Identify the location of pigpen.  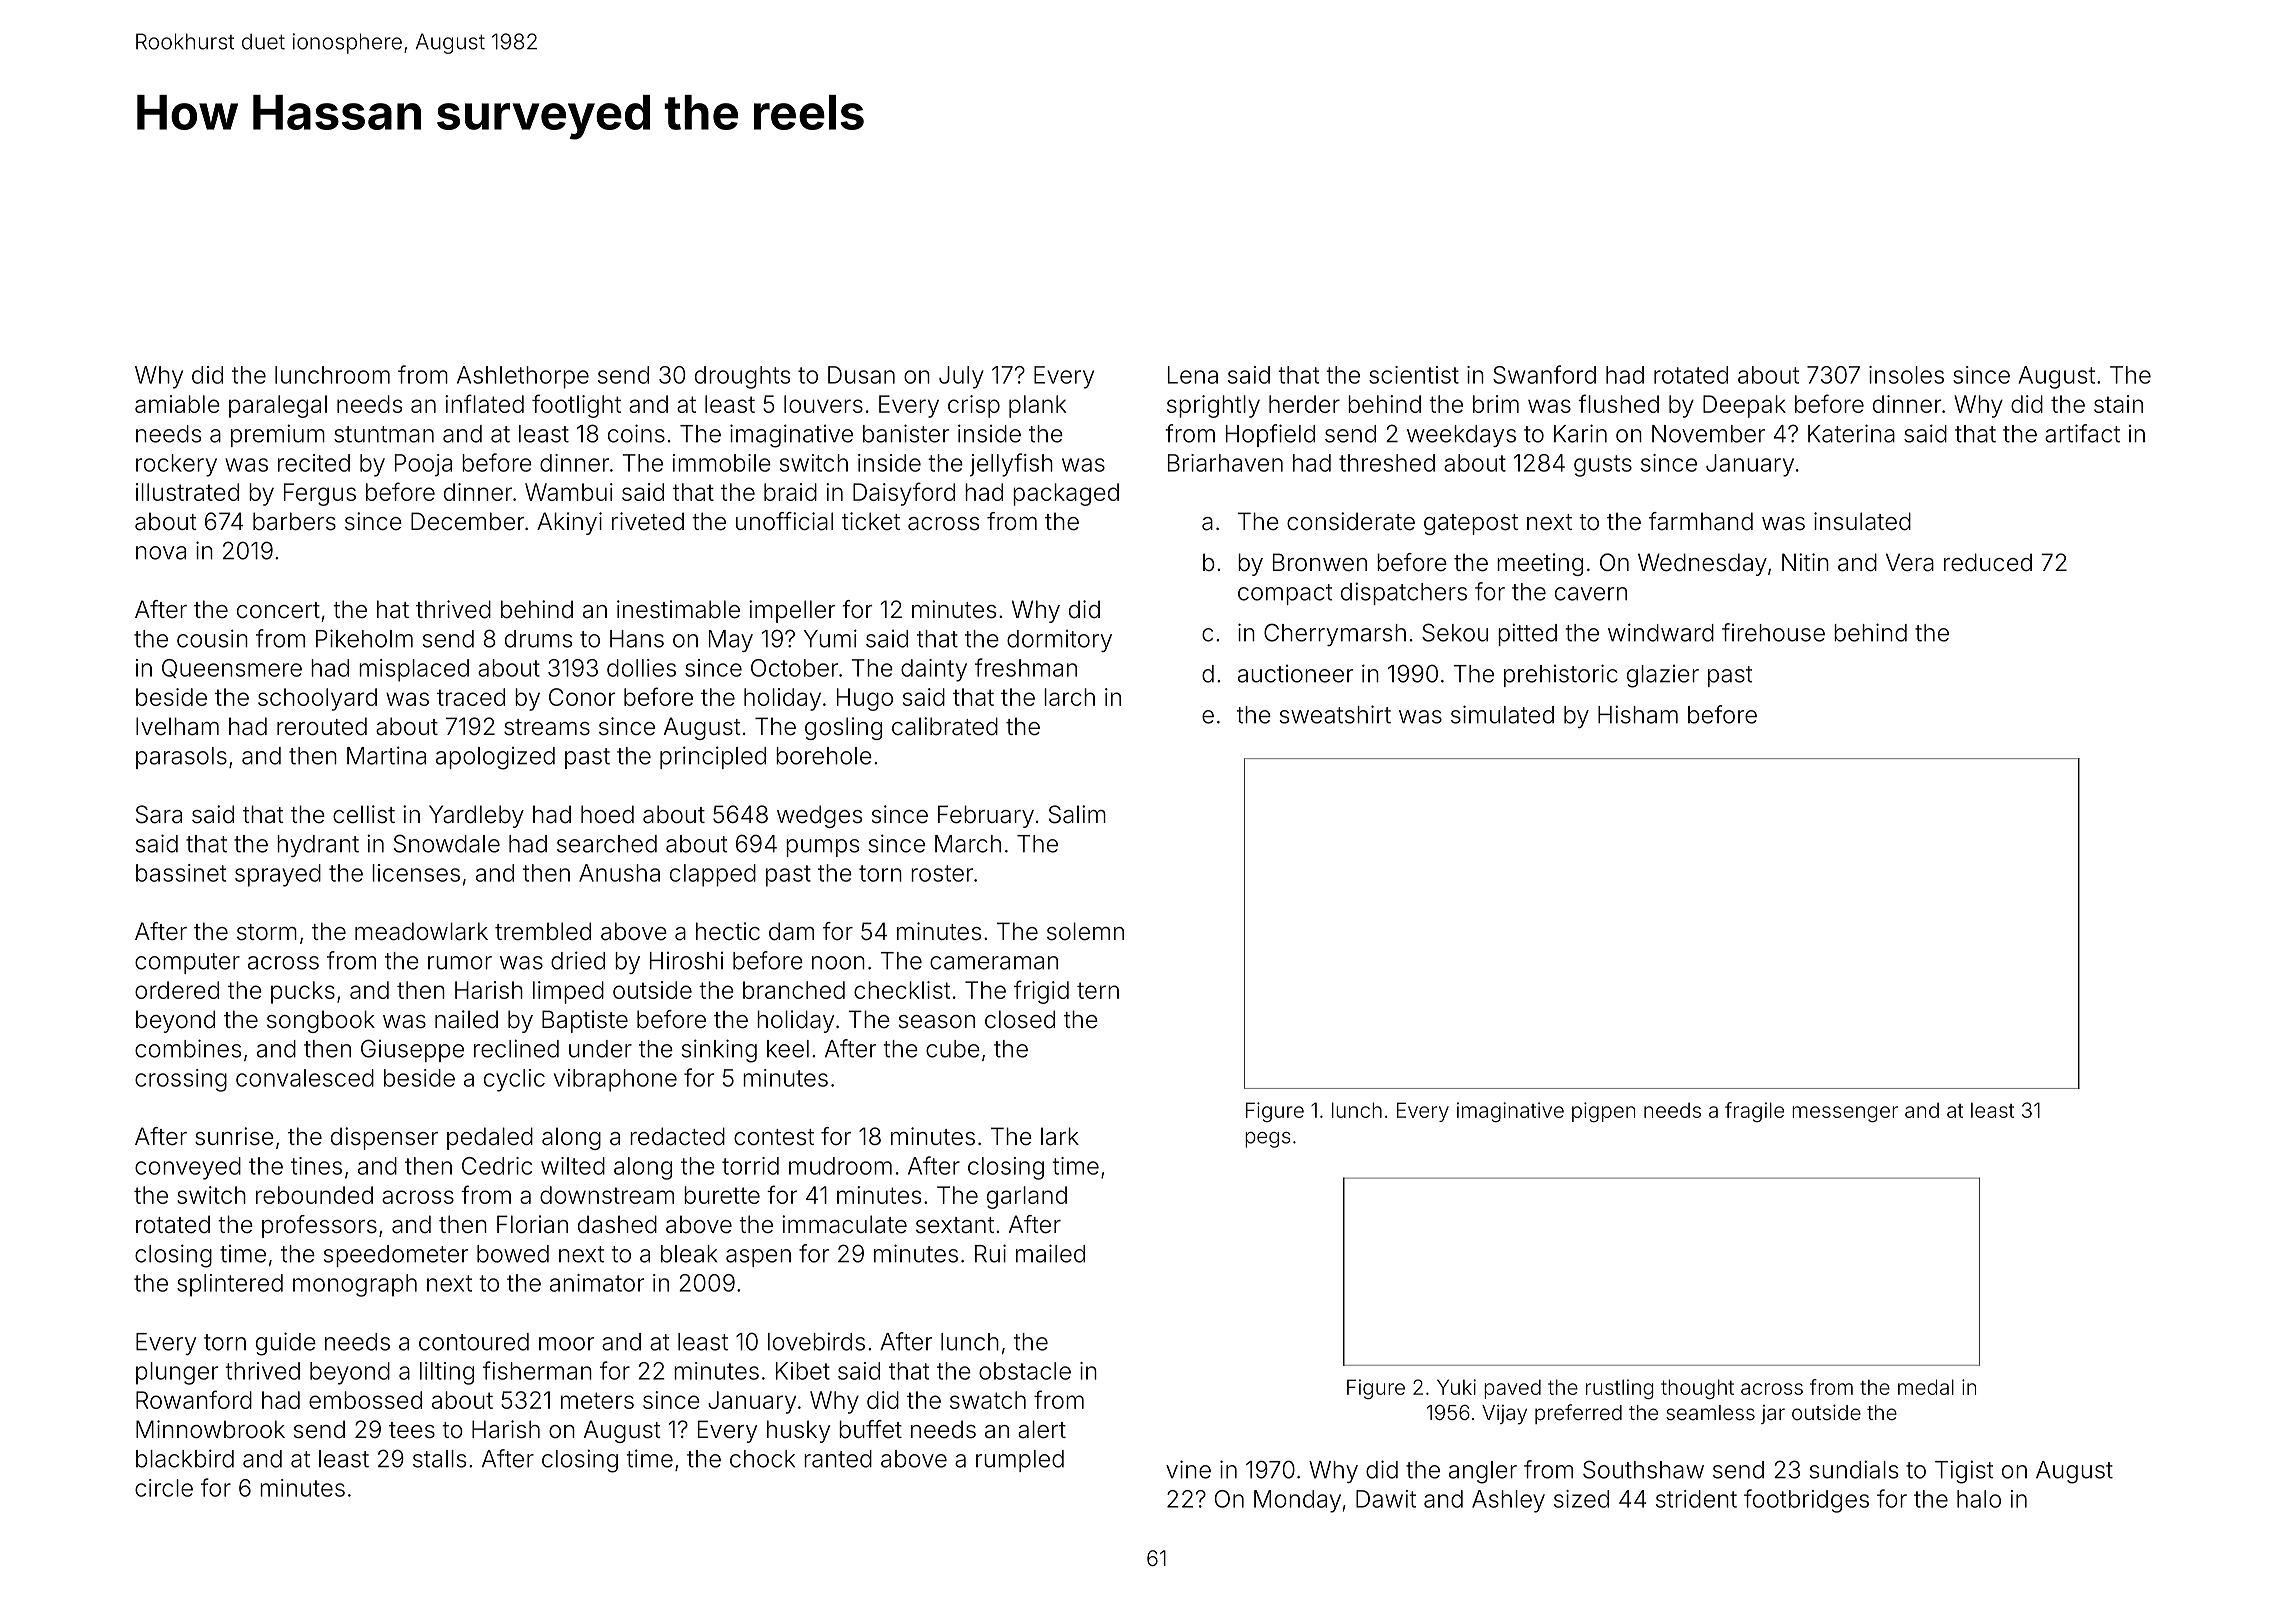
(1603, 1112).
